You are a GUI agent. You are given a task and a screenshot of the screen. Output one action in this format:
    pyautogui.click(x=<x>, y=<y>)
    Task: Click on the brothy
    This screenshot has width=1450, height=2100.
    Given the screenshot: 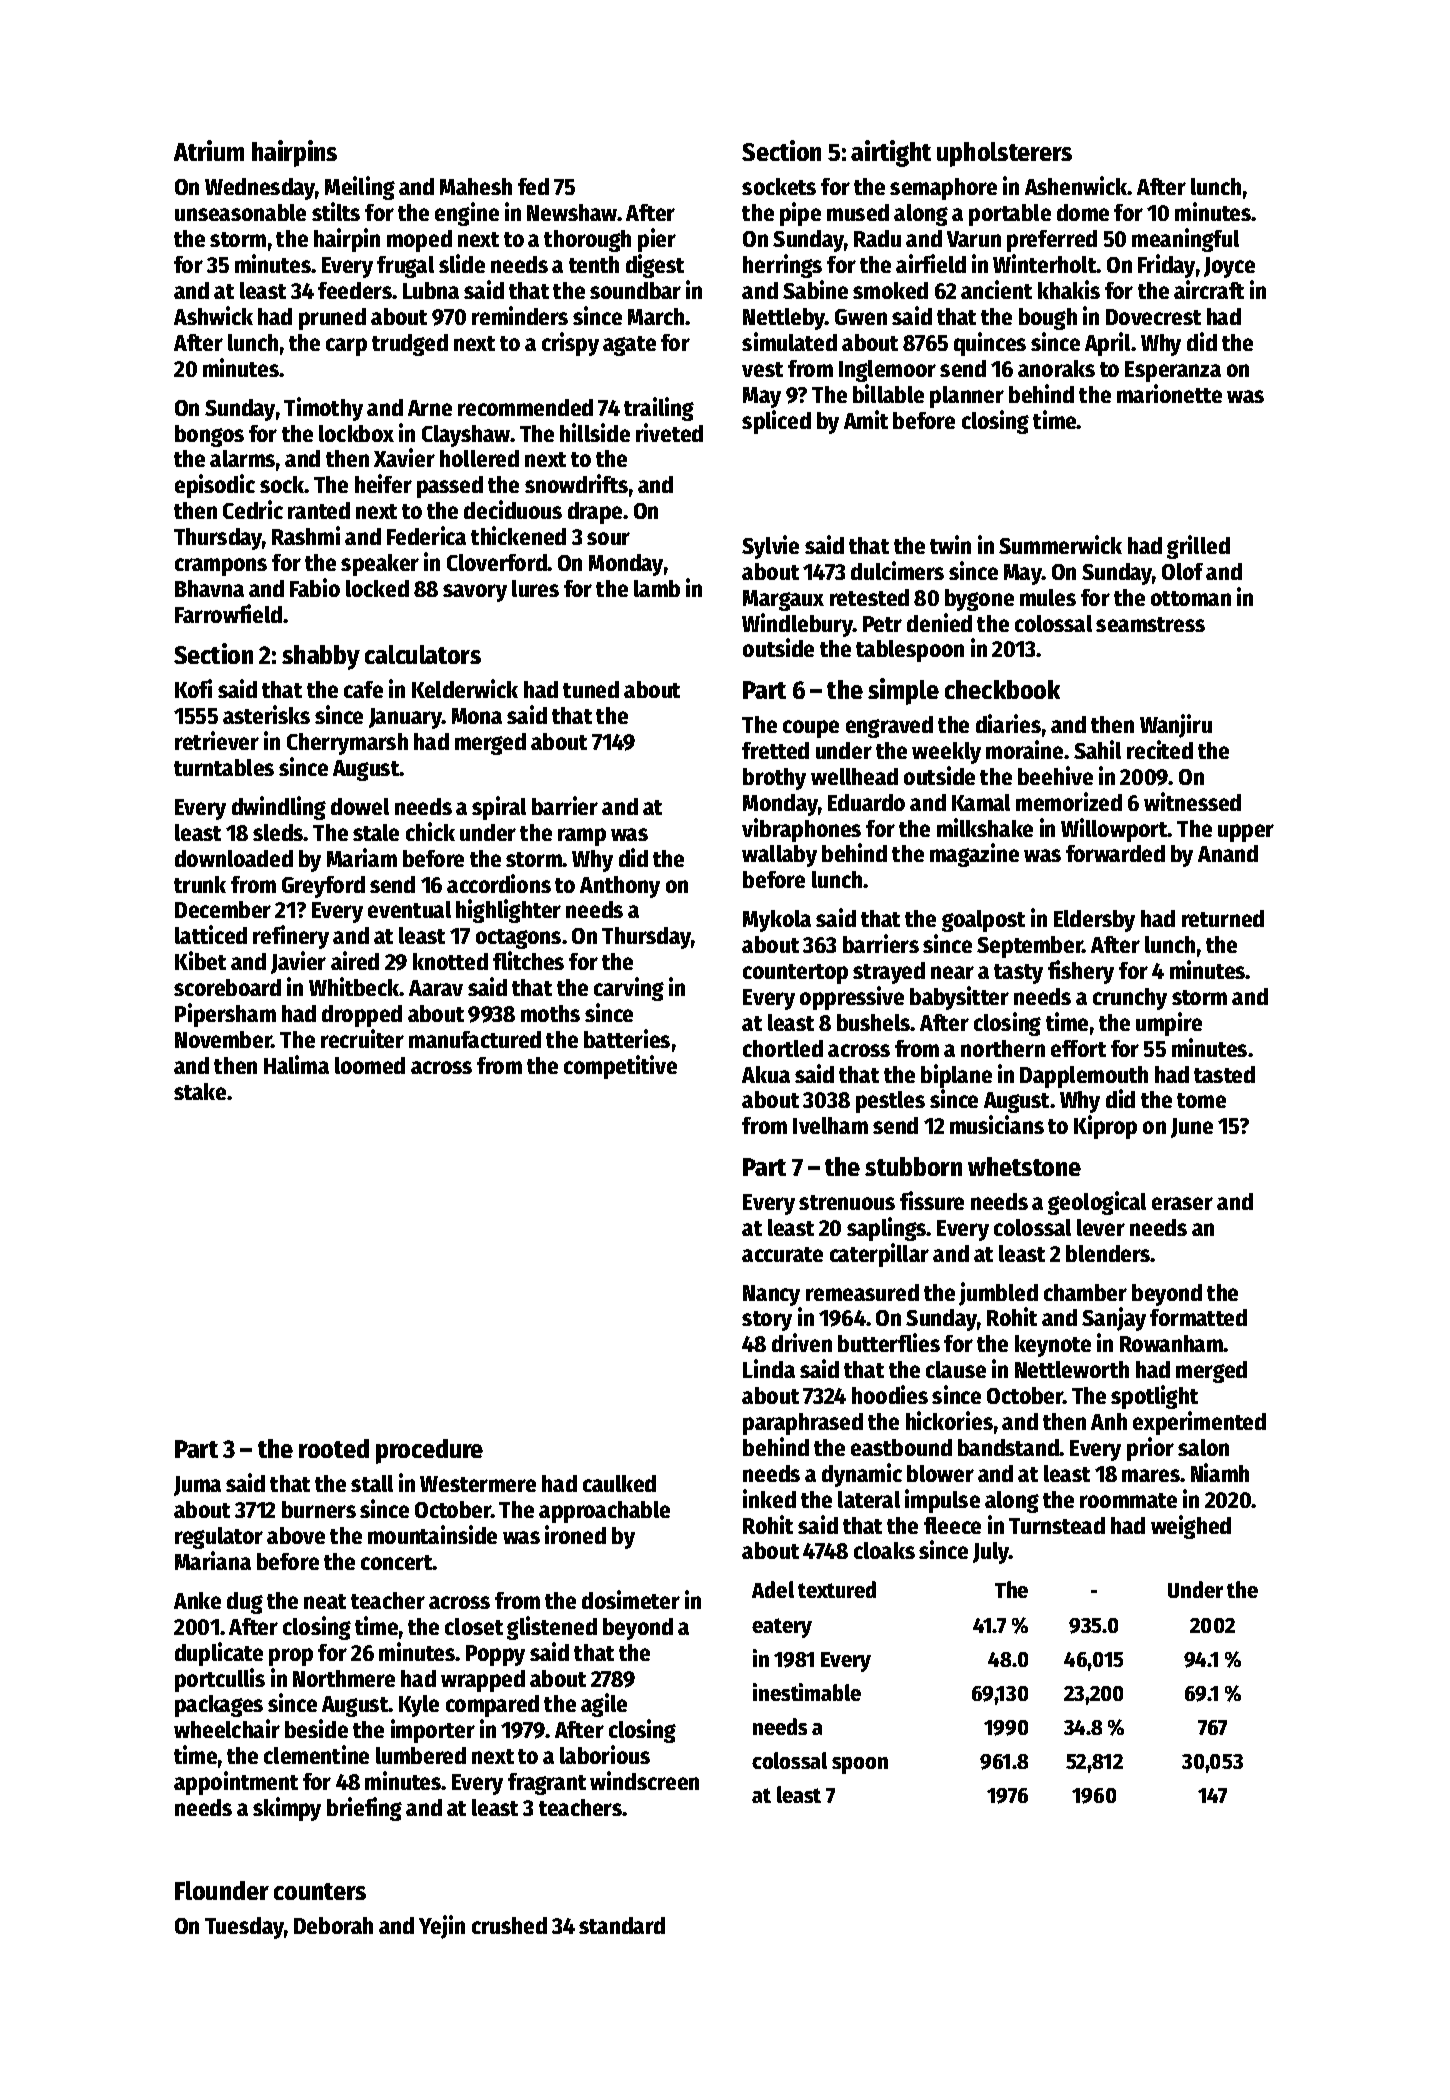 What is the action you would take?
    pyautogui.click(x=774, y=779)
